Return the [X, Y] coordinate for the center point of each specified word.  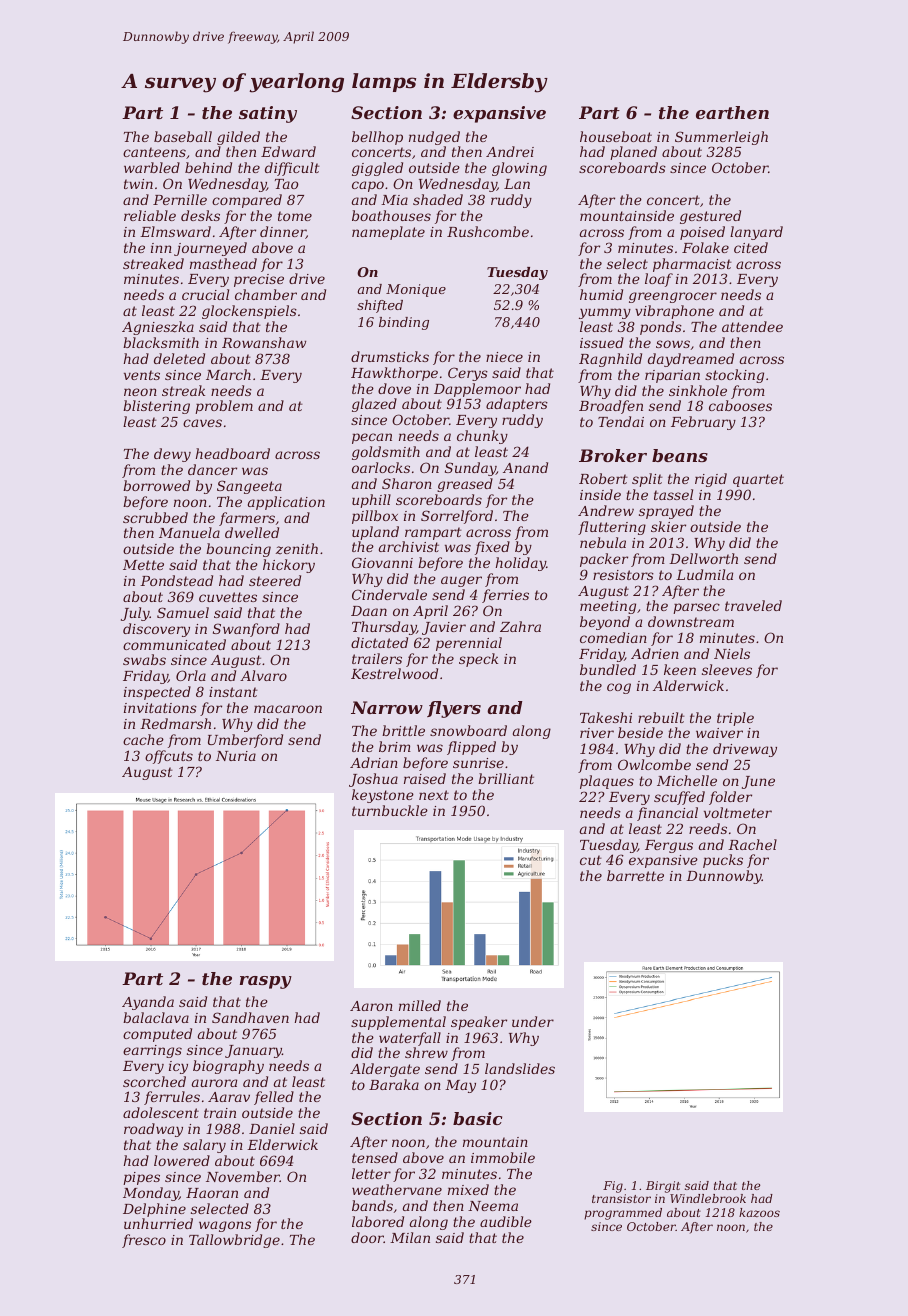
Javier [444, 628]
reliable [150, 215]
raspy [266, 982]
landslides [520, 1068]
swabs [144, 659]
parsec [696, 608]
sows [673, 344]
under [533, 1021]
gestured [710, 217]
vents [142, 375]
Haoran [212, 1193]
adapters [517, 405]
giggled [377, 169]
